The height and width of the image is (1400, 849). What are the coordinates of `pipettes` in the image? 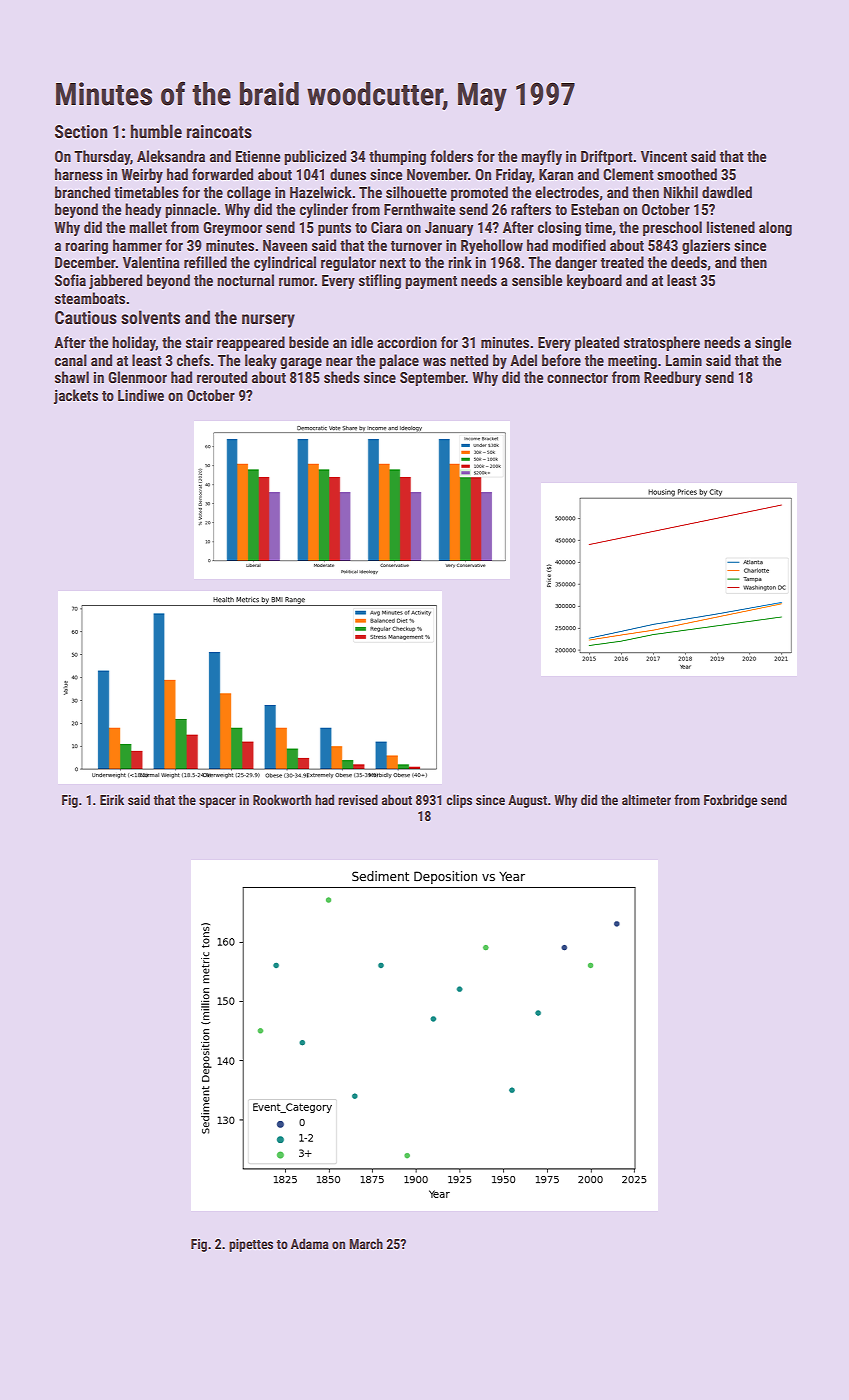 It's located at (251, 1245).
